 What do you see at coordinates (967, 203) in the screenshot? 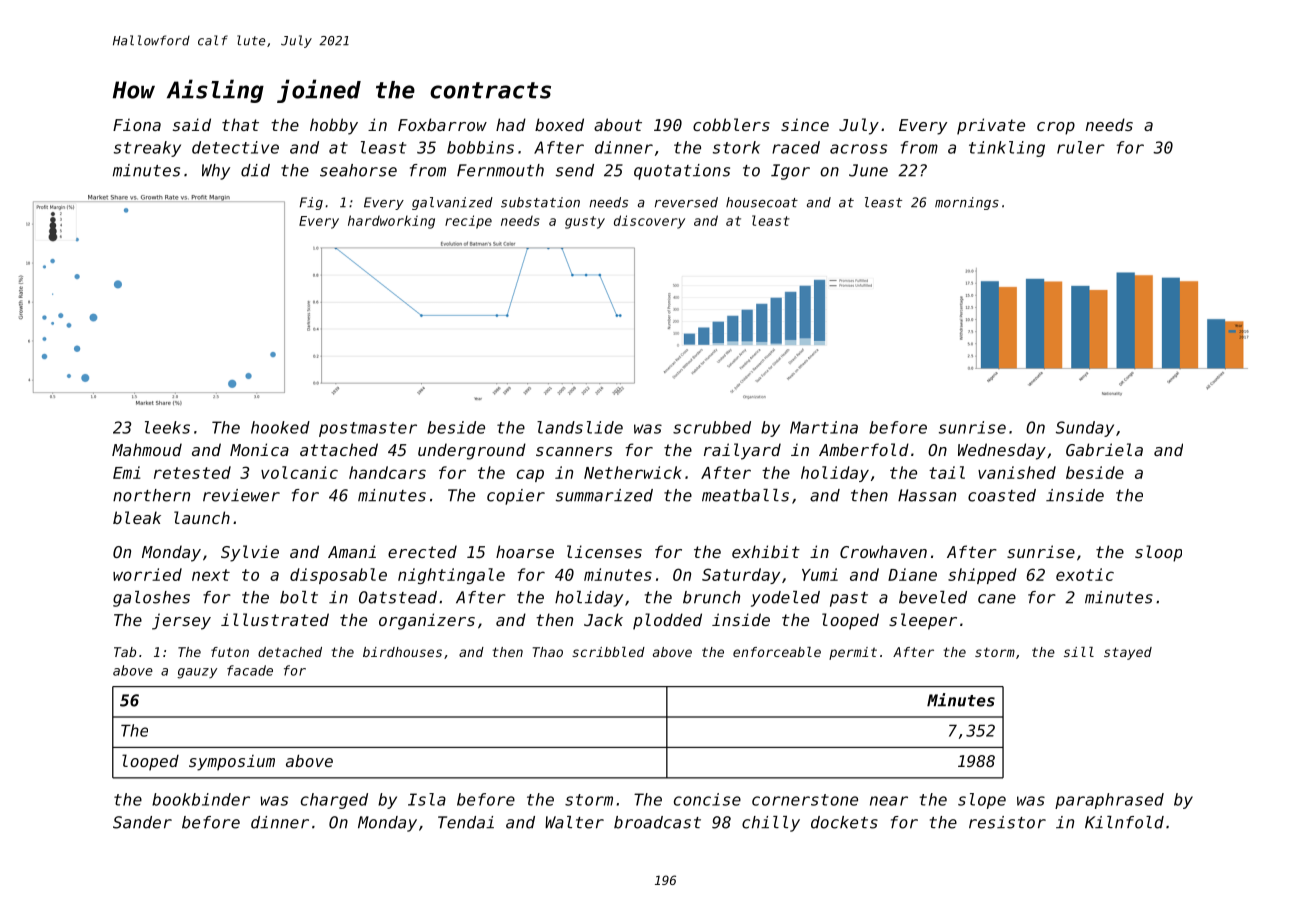
I see `mornings` at bounding box center [967, 203].
